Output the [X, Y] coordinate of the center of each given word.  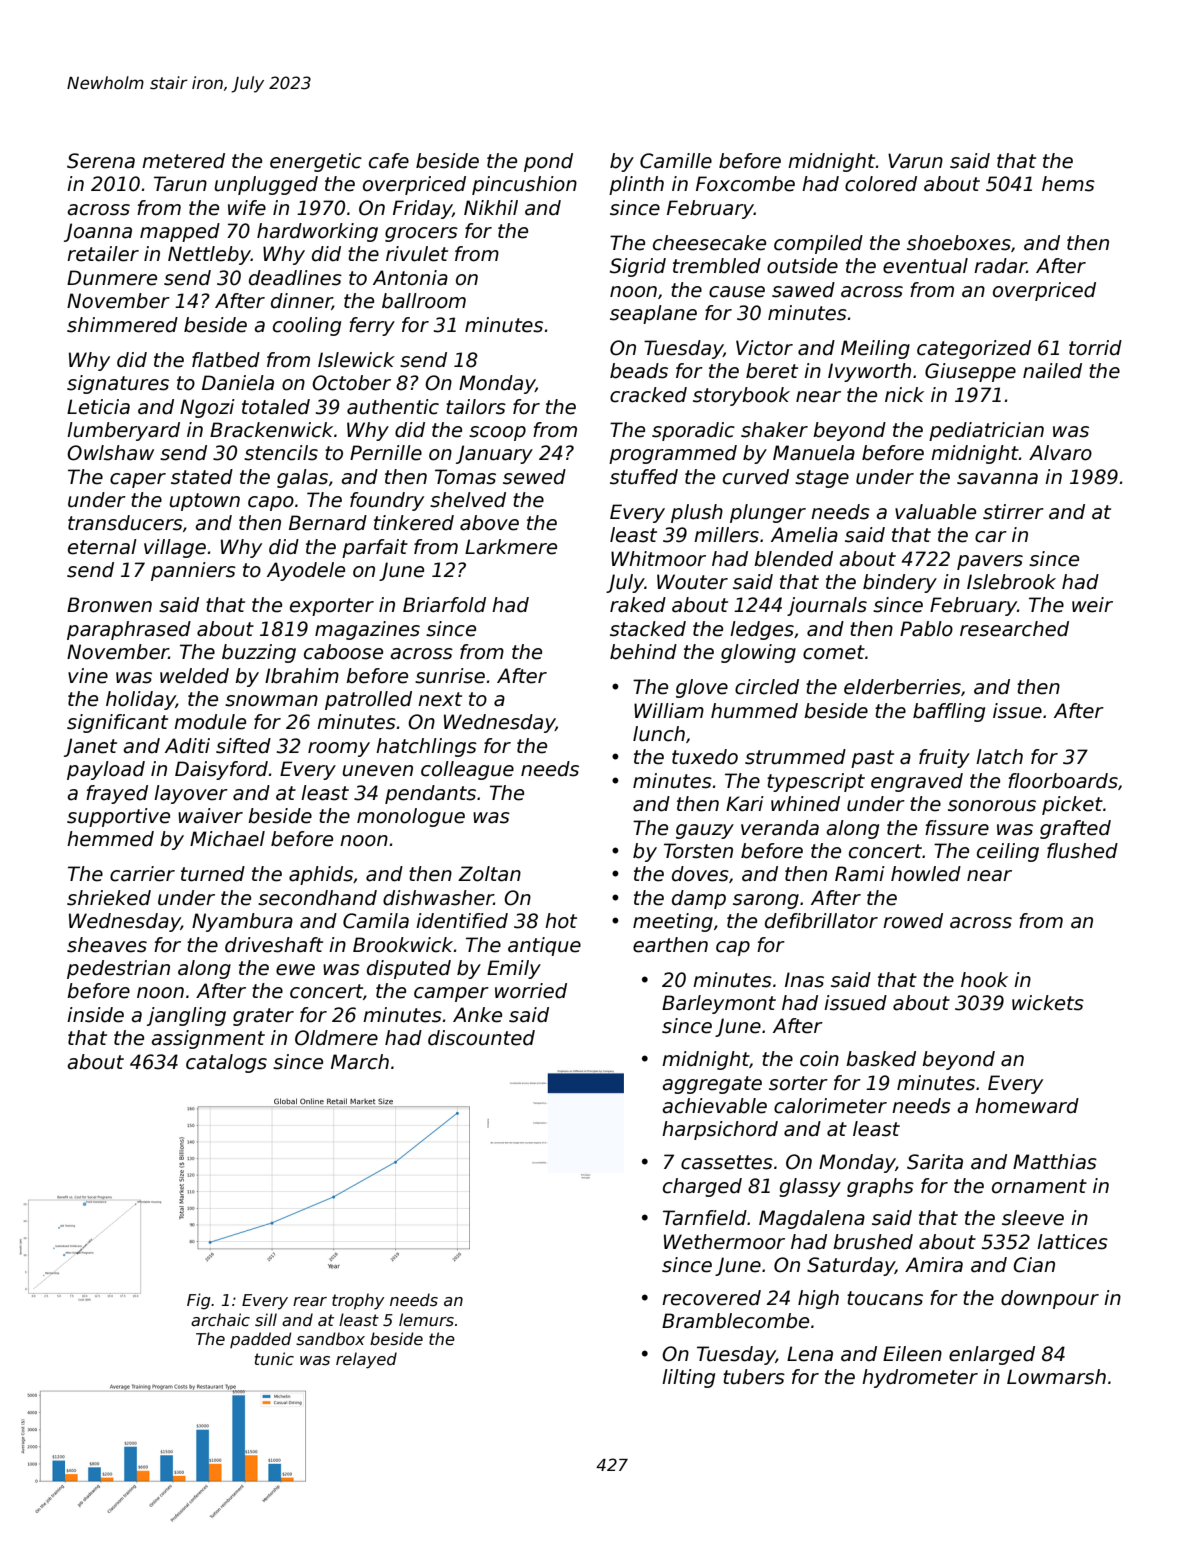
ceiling [1008, 852]
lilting [688, 1378]
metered [183, 161]
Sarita [935, 1162]
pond [548, 162]
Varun [915, 161]
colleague [467, 770]
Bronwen [109, 605]
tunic [274, 1359]
